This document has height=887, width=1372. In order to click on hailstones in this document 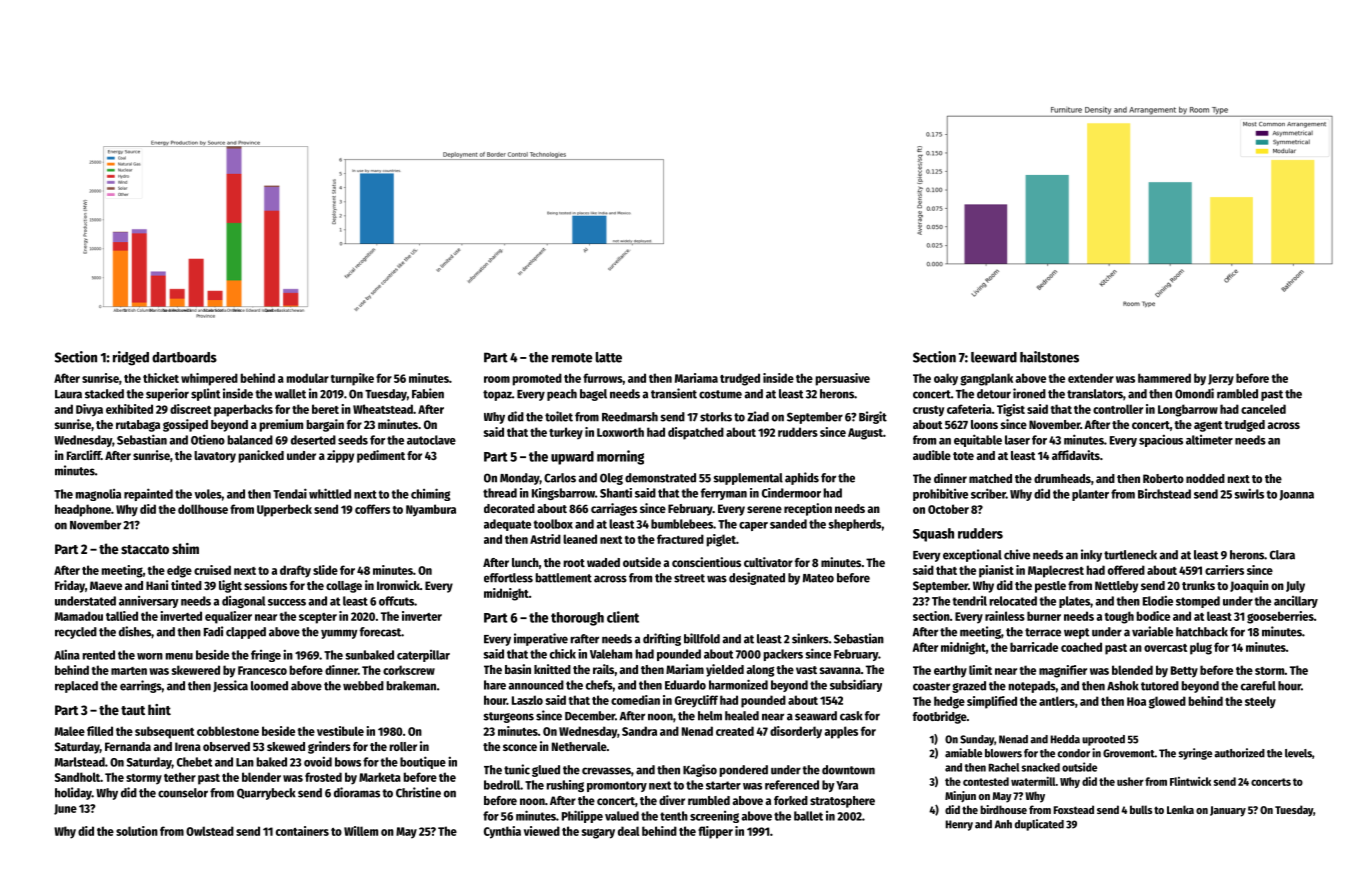, I will do `click(1049, 357)`.
